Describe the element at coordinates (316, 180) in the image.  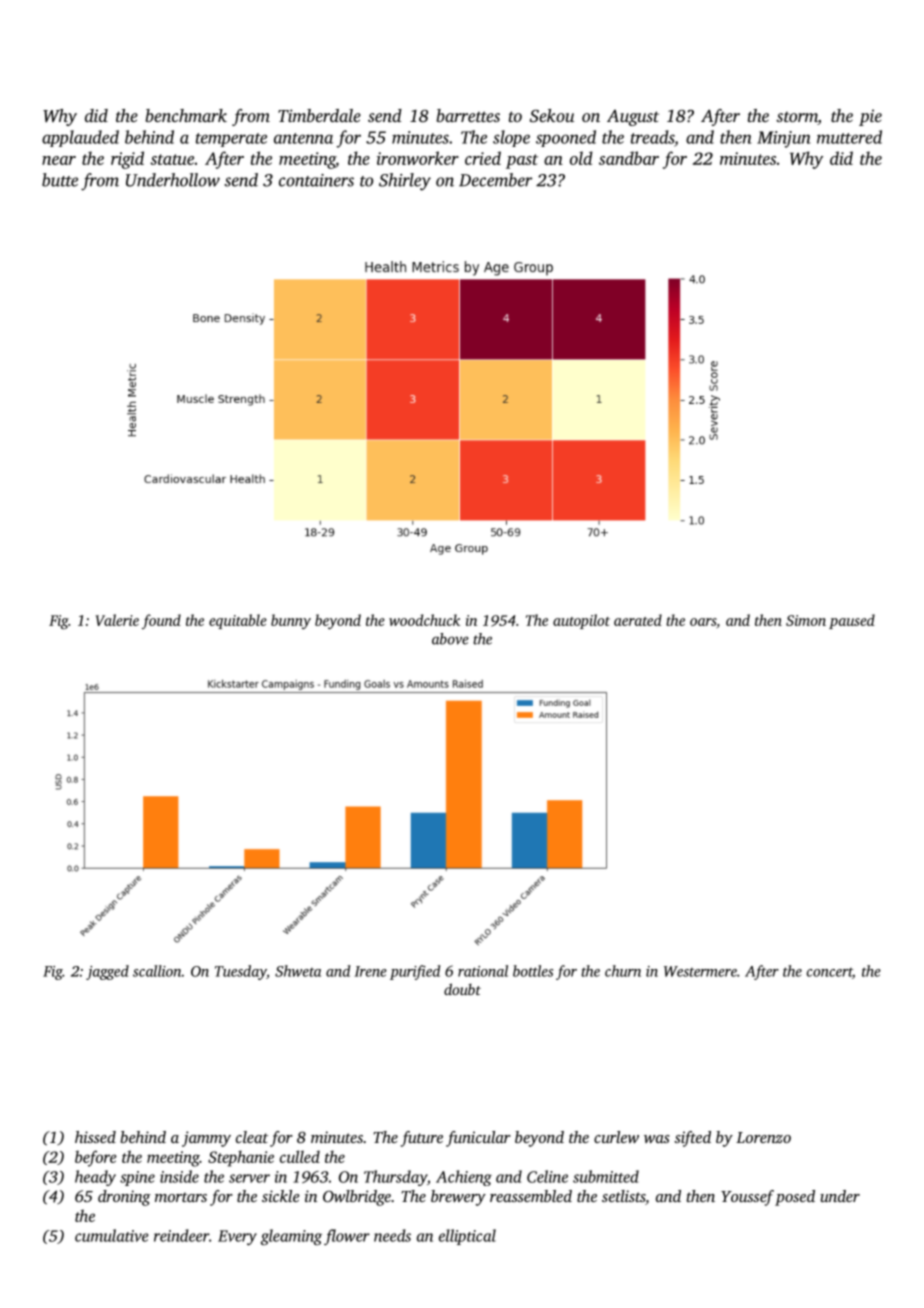
I see `containers` at that location.
